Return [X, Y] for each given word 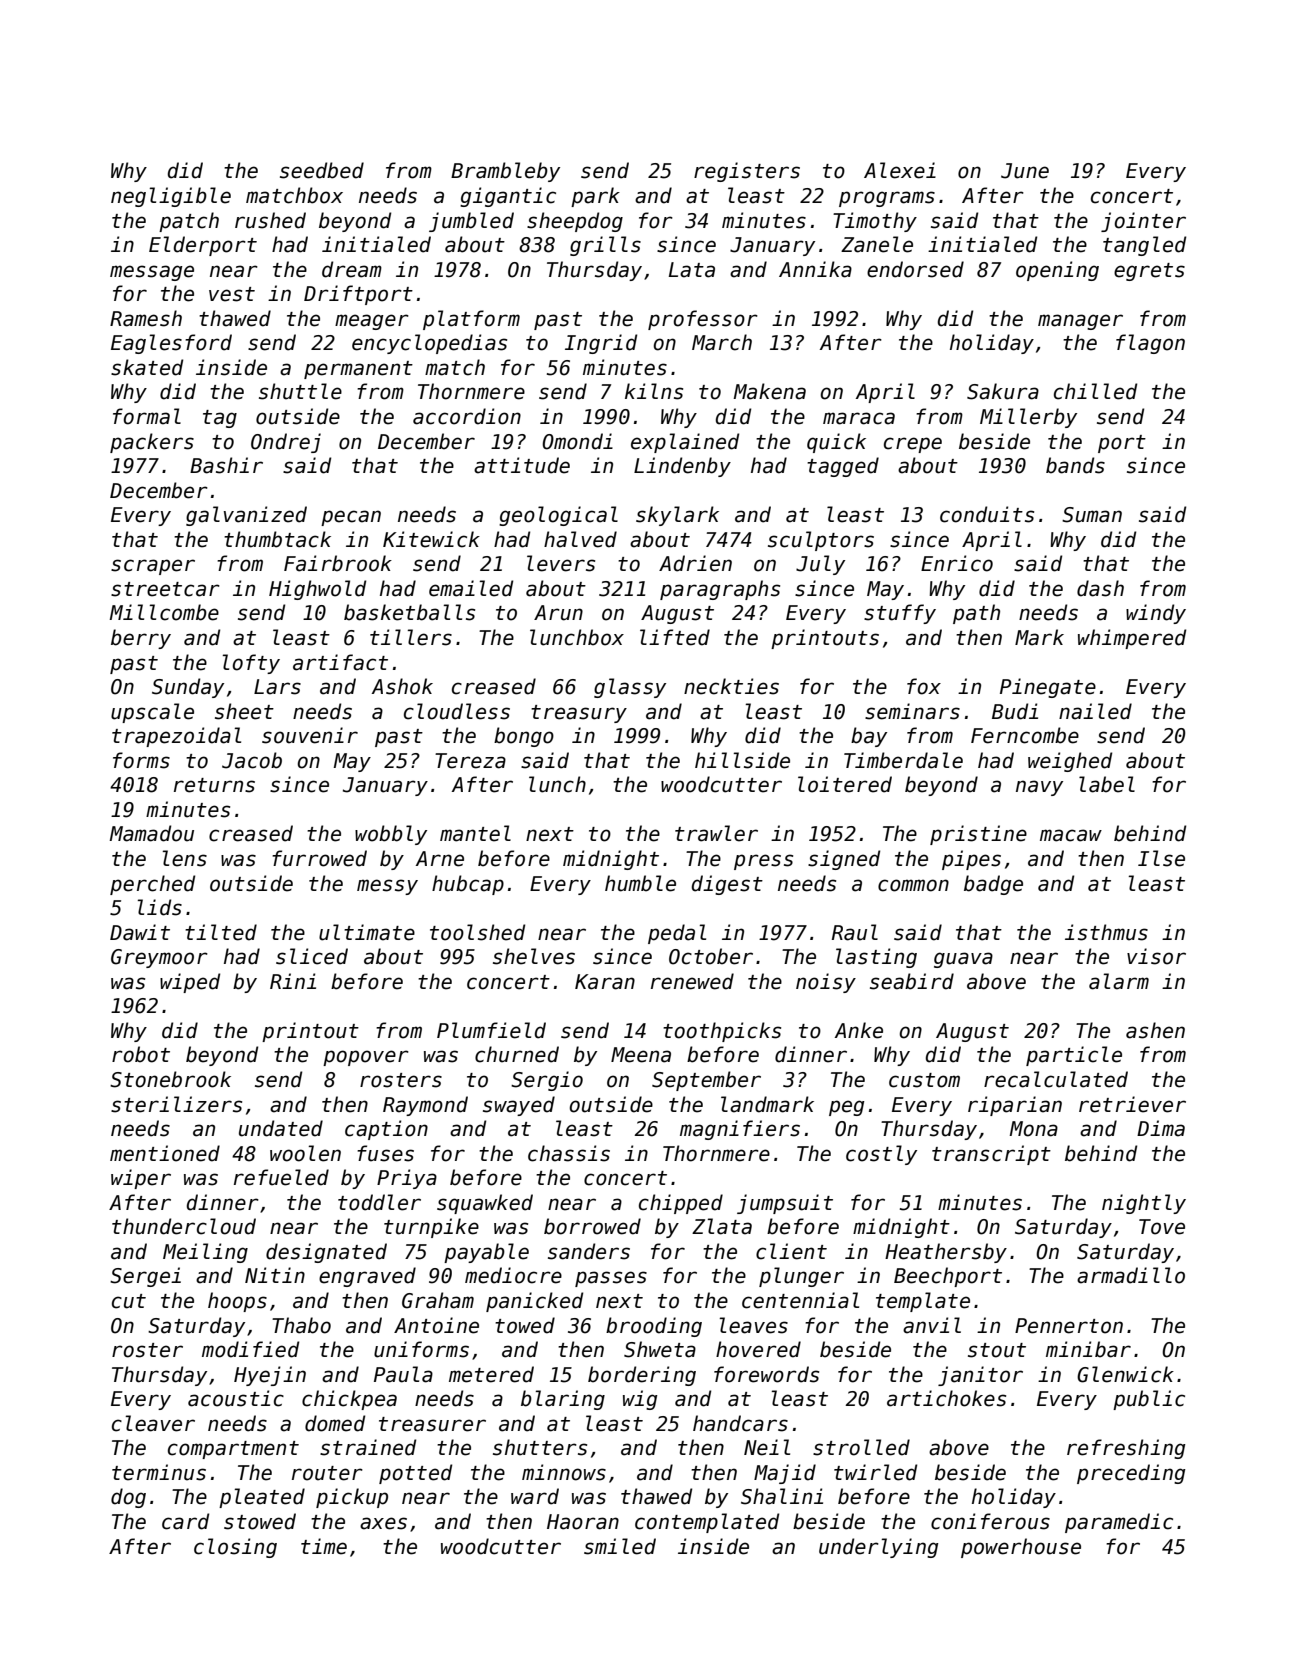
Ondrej [286, 443]
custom [924, 1080]
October [711, 956]
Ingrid [601, 344]
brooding [654, 1327]
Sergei [145, 1277]
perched [152, 885]
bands [1075, 465]
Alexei [900, 170]
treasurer [432, 1424]
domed [335, 1423]
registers [747, 172]
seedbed [322, 170]
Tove [1162, 1227]
